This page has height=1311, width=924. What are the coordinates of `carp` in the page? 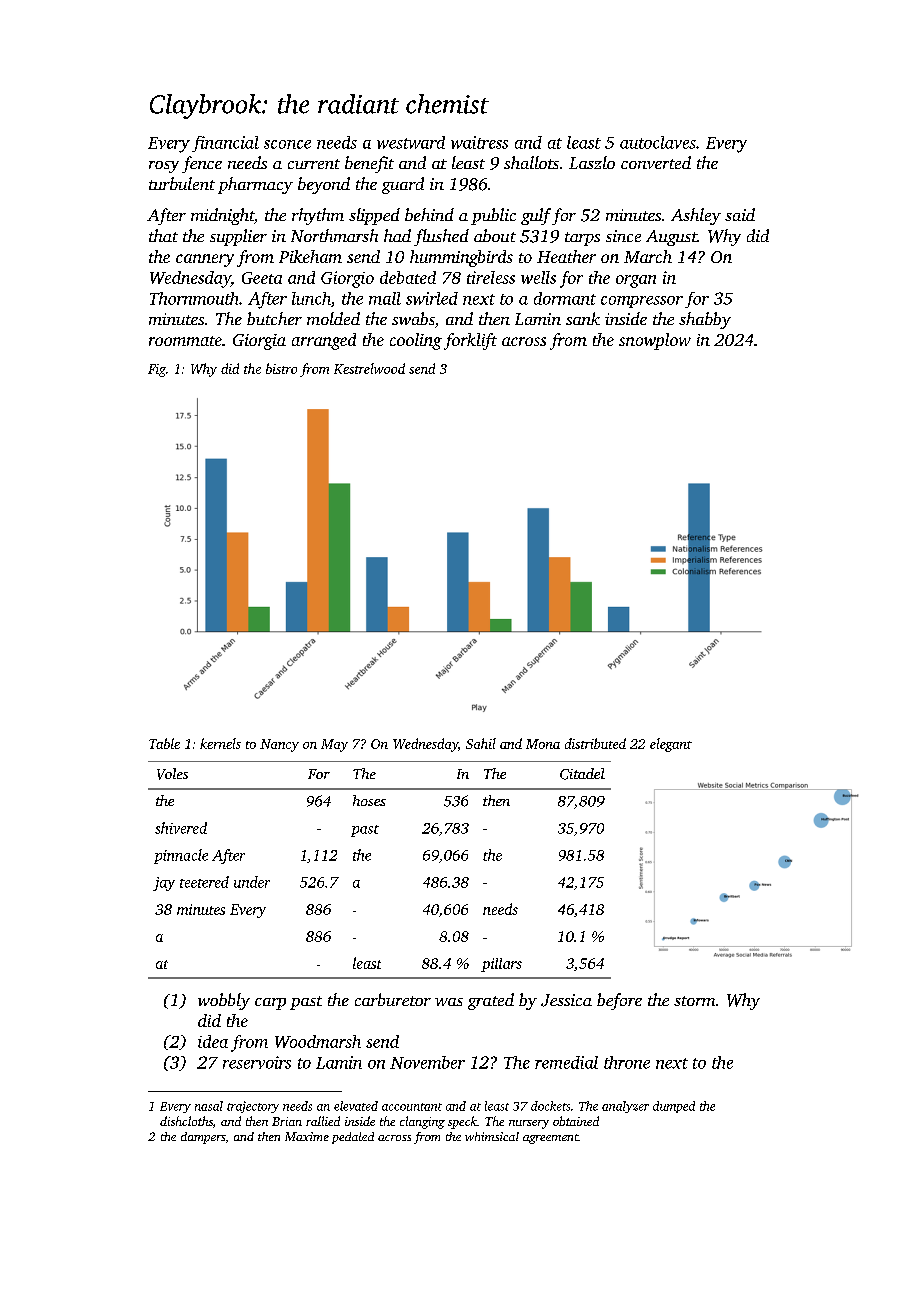 It's located at (270, 1004).
